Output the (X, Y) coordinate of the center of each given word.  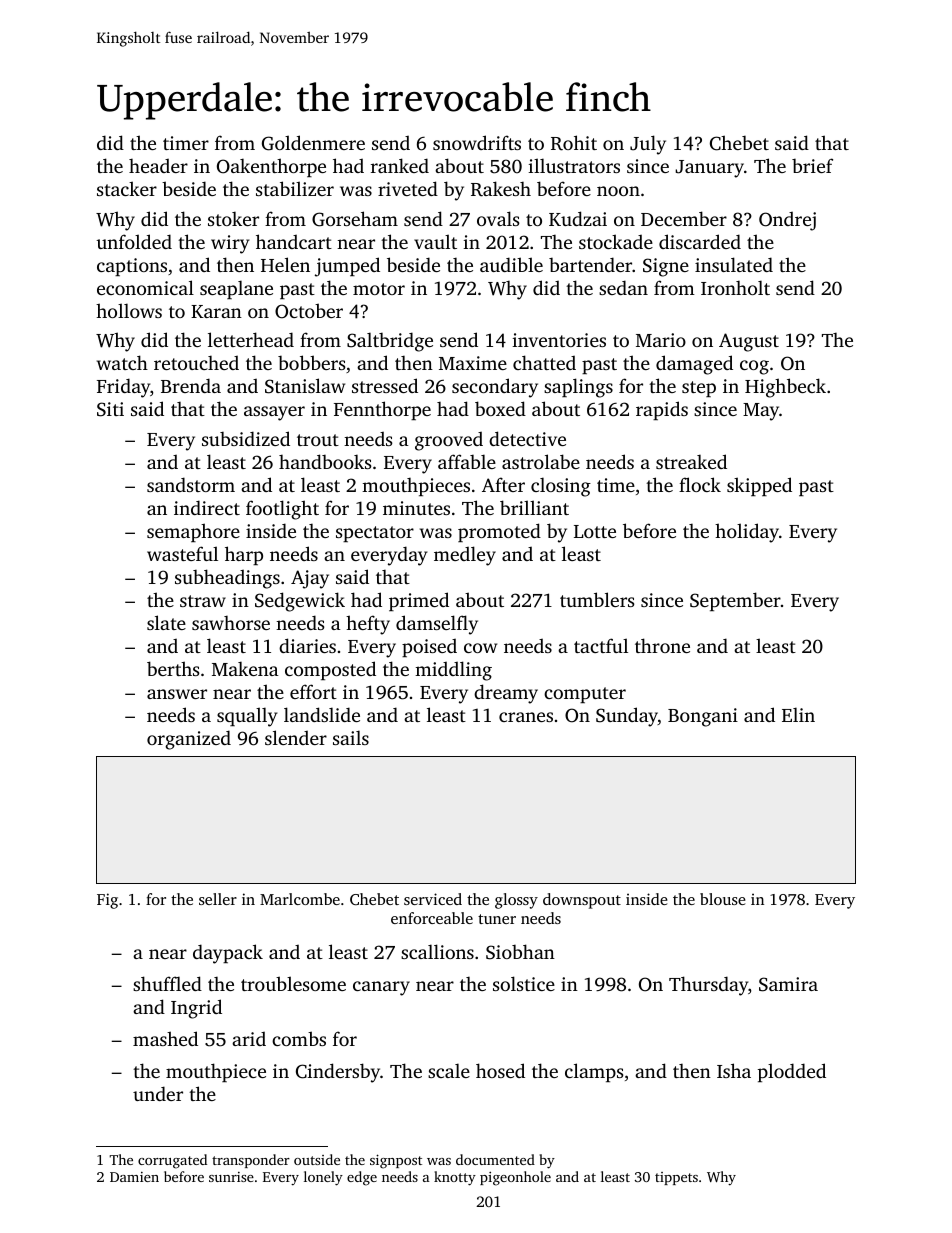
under (158, 1093)
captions (132, 267)
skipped (759, 486)
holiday (747, 533)
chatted (544, 362)
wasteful (182, 553)
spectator (375, 534)
